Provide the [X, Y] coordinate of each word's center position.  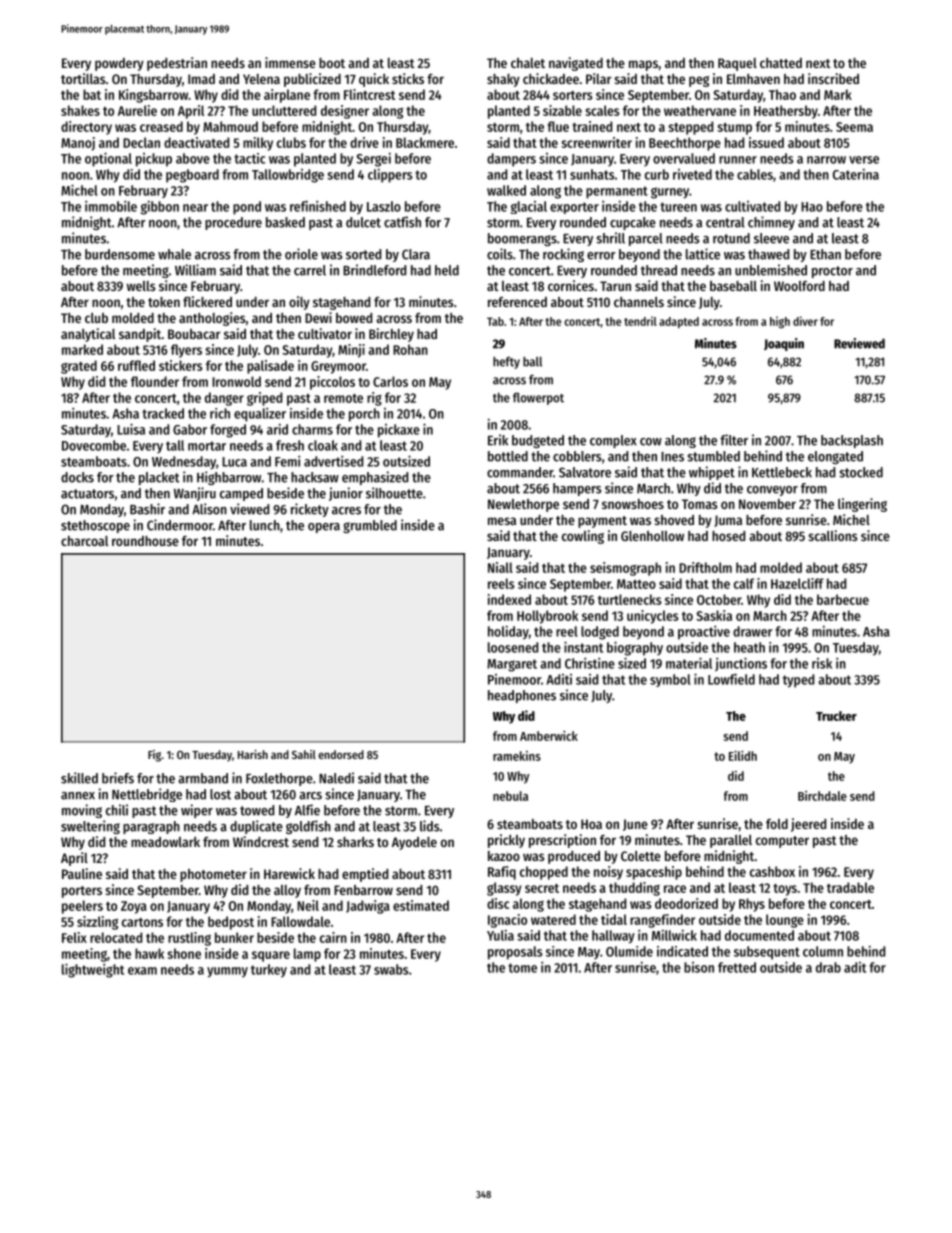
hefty [506, 362]
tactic [249, 158]
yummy [227, 972]
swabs [391, 969]
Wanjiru [195, 494]
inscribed [833, 78]
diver [805, 321]
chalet [528, 63]
